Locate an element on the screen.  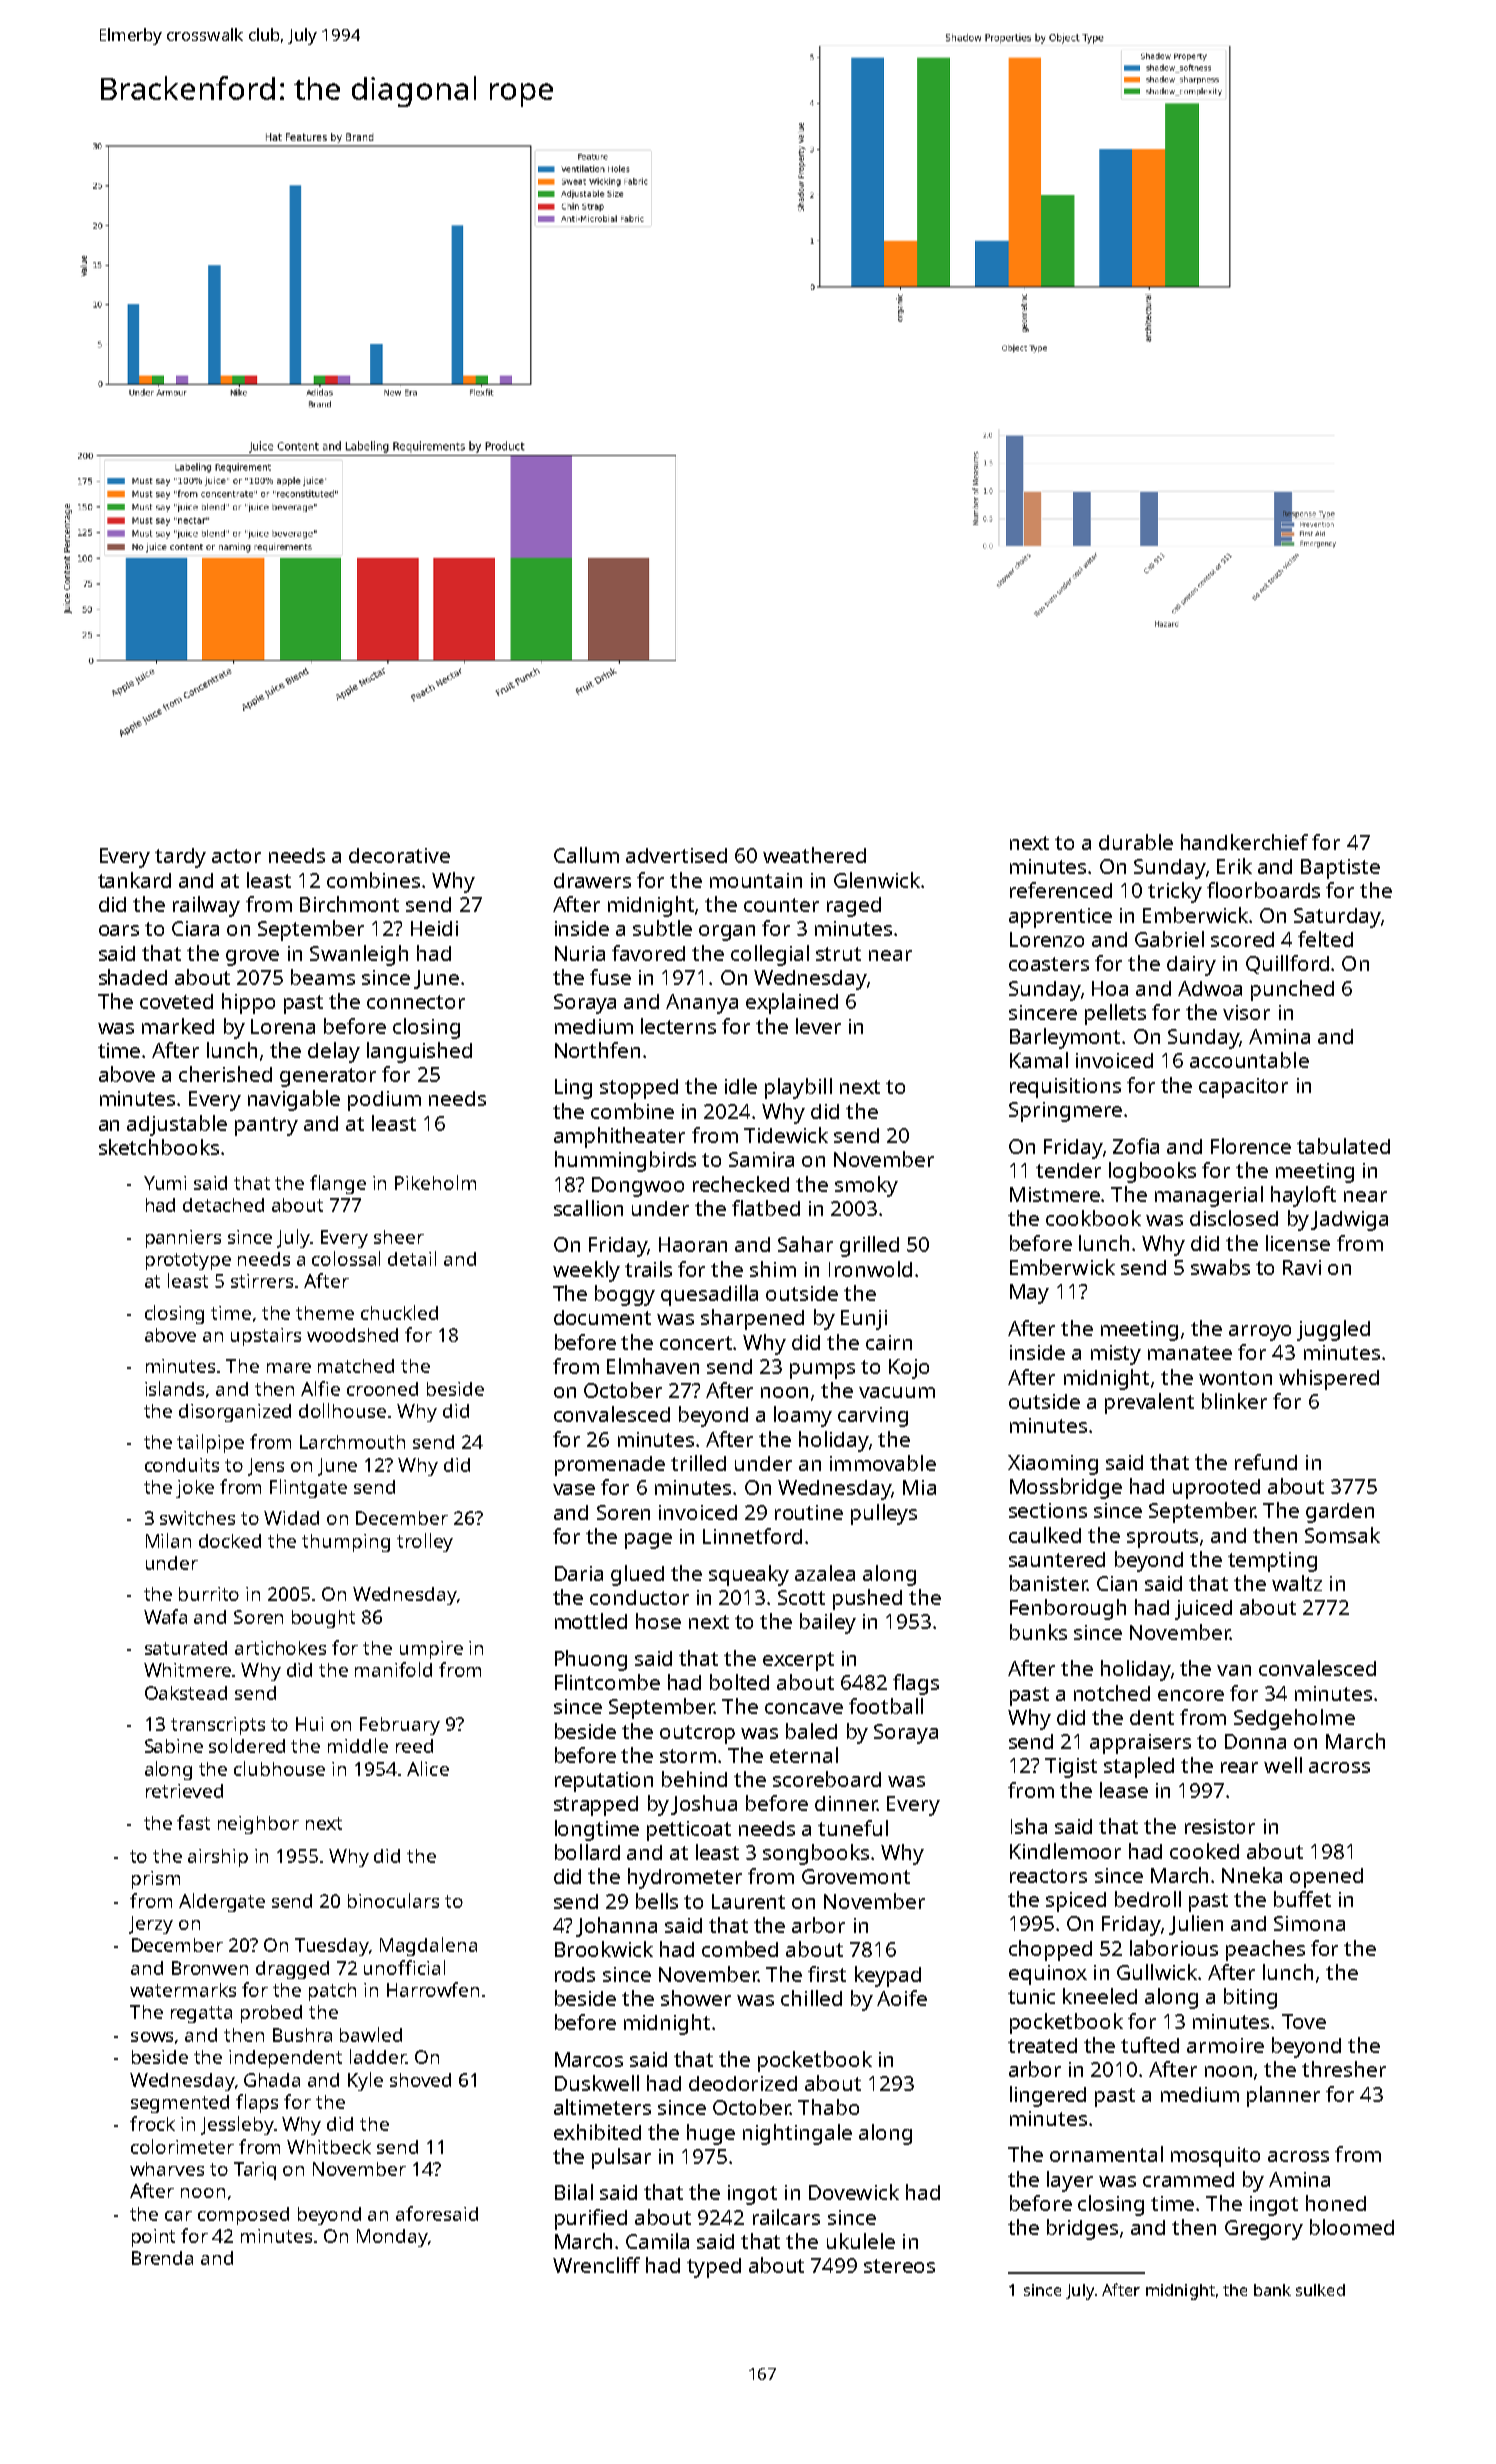
Jadwiga is located at coordinates (1349, 1221).
